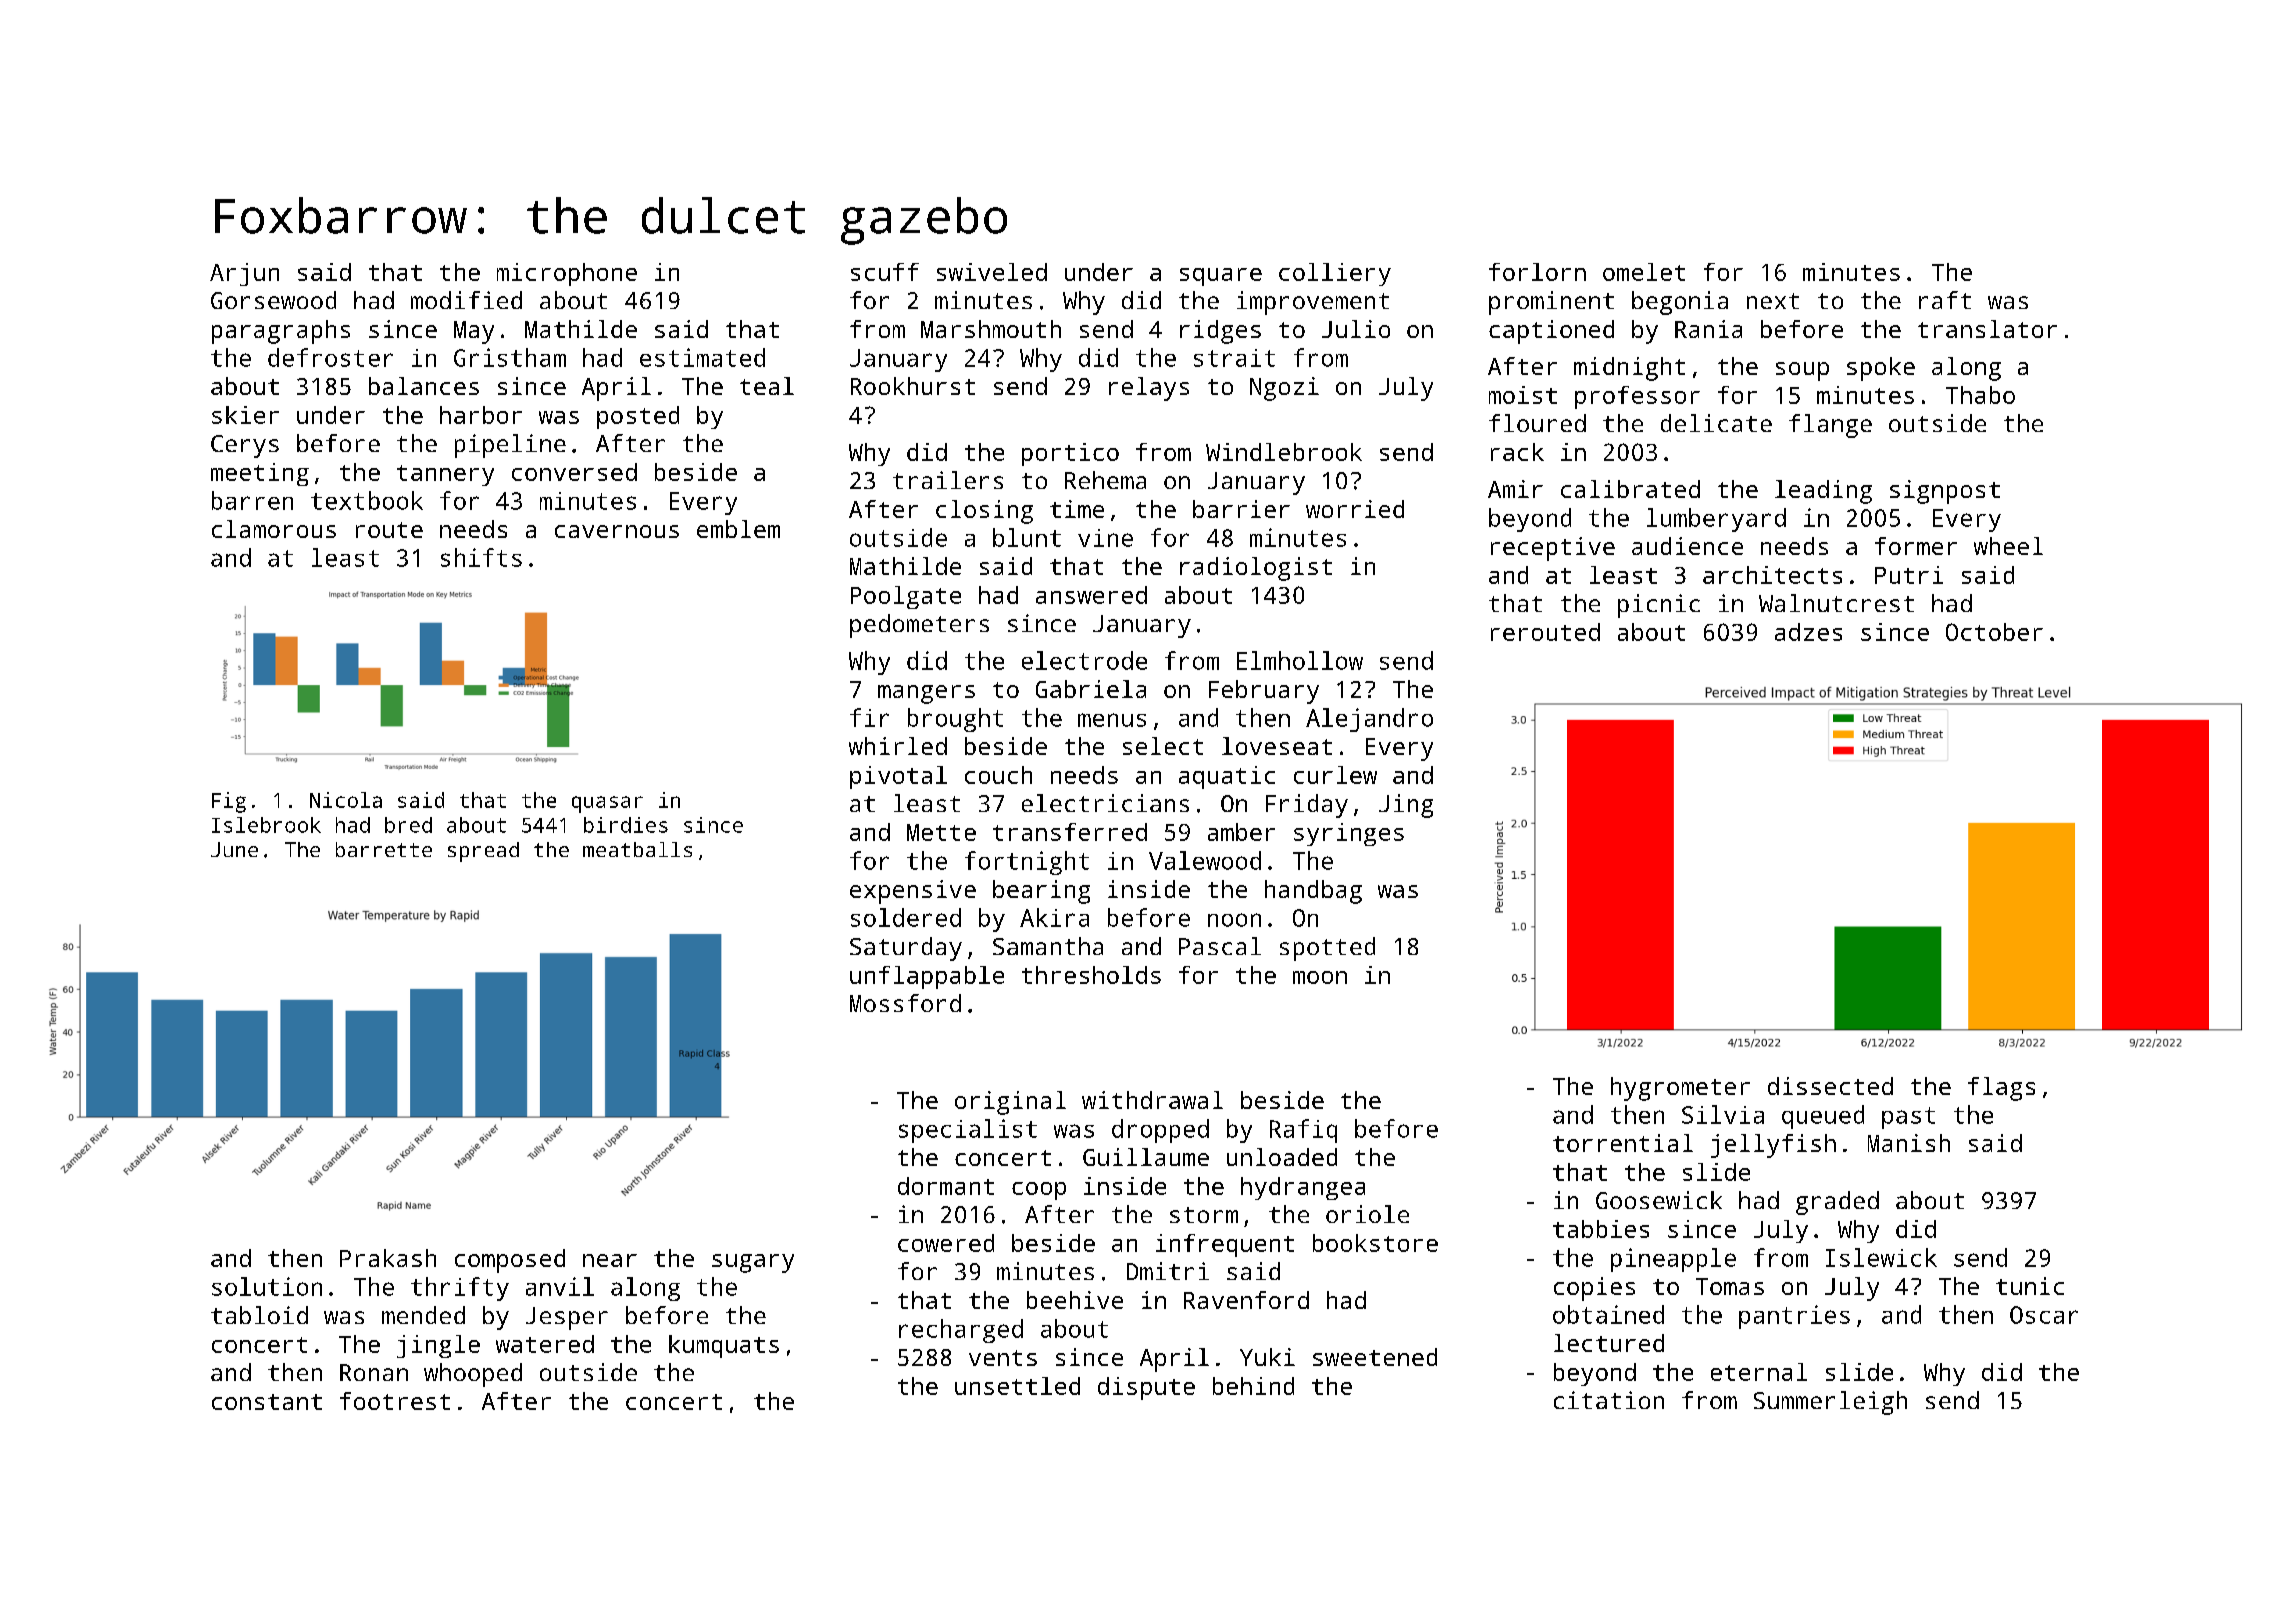 This image has height=1620, width=2292. Describe the element at coordinates (1830, 1403) in the image. I see `Summerleigh` at that location.
